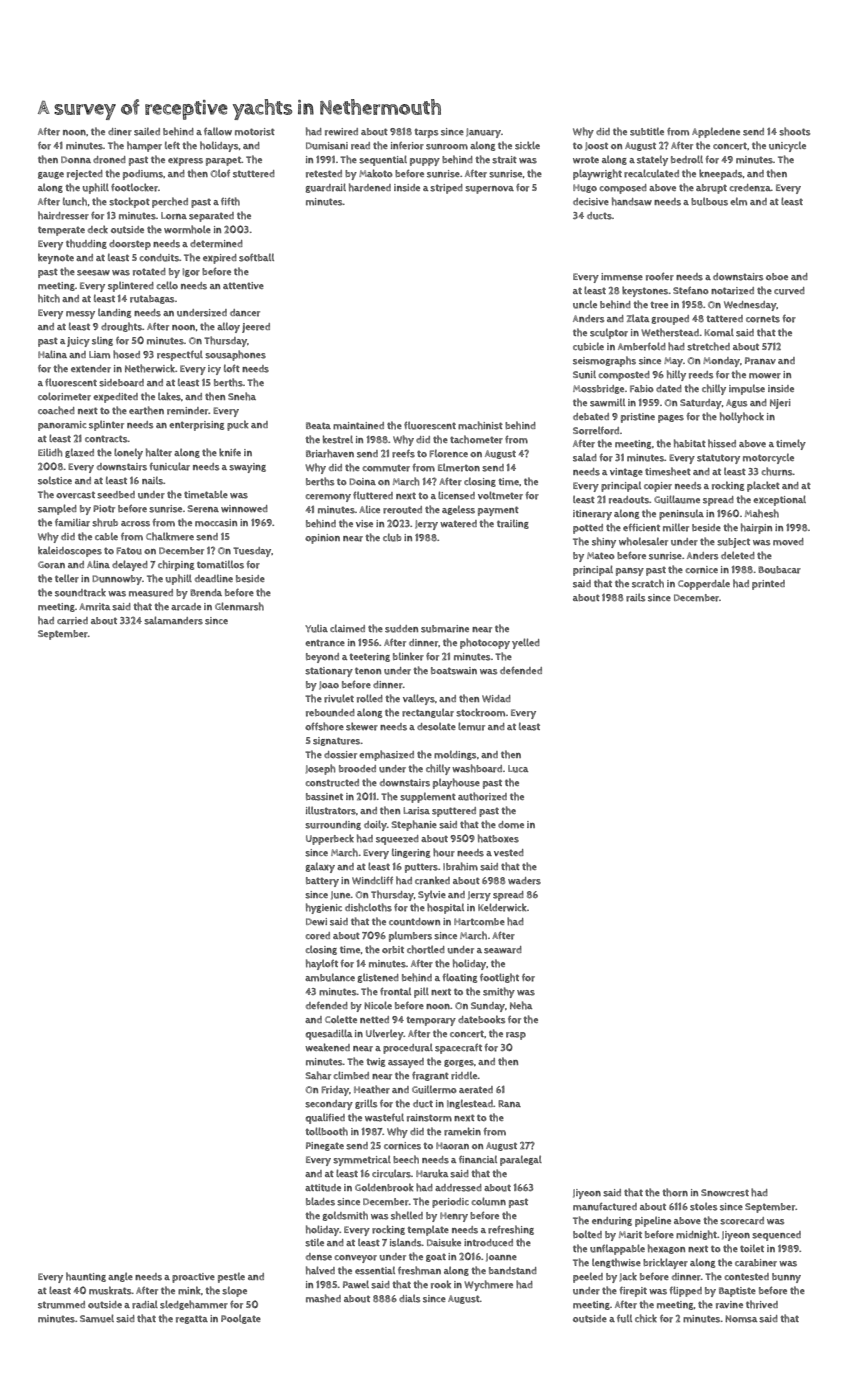 This screenshot has width=849, height=1400. I want to click on angle, so click(120, 1277).
